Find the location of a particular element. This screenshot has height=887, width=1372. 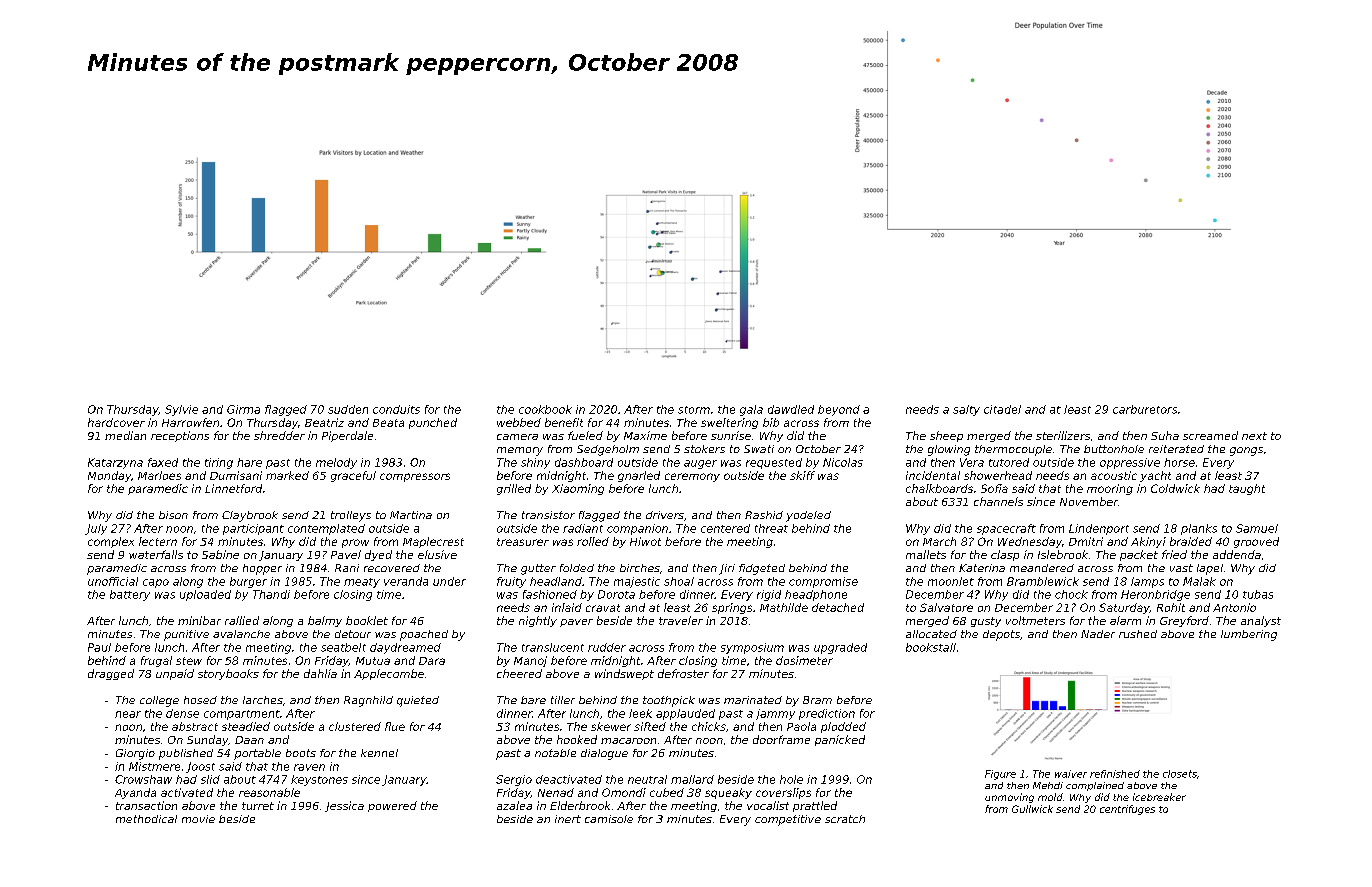

bookstall is located at coordinates (931, 647).
